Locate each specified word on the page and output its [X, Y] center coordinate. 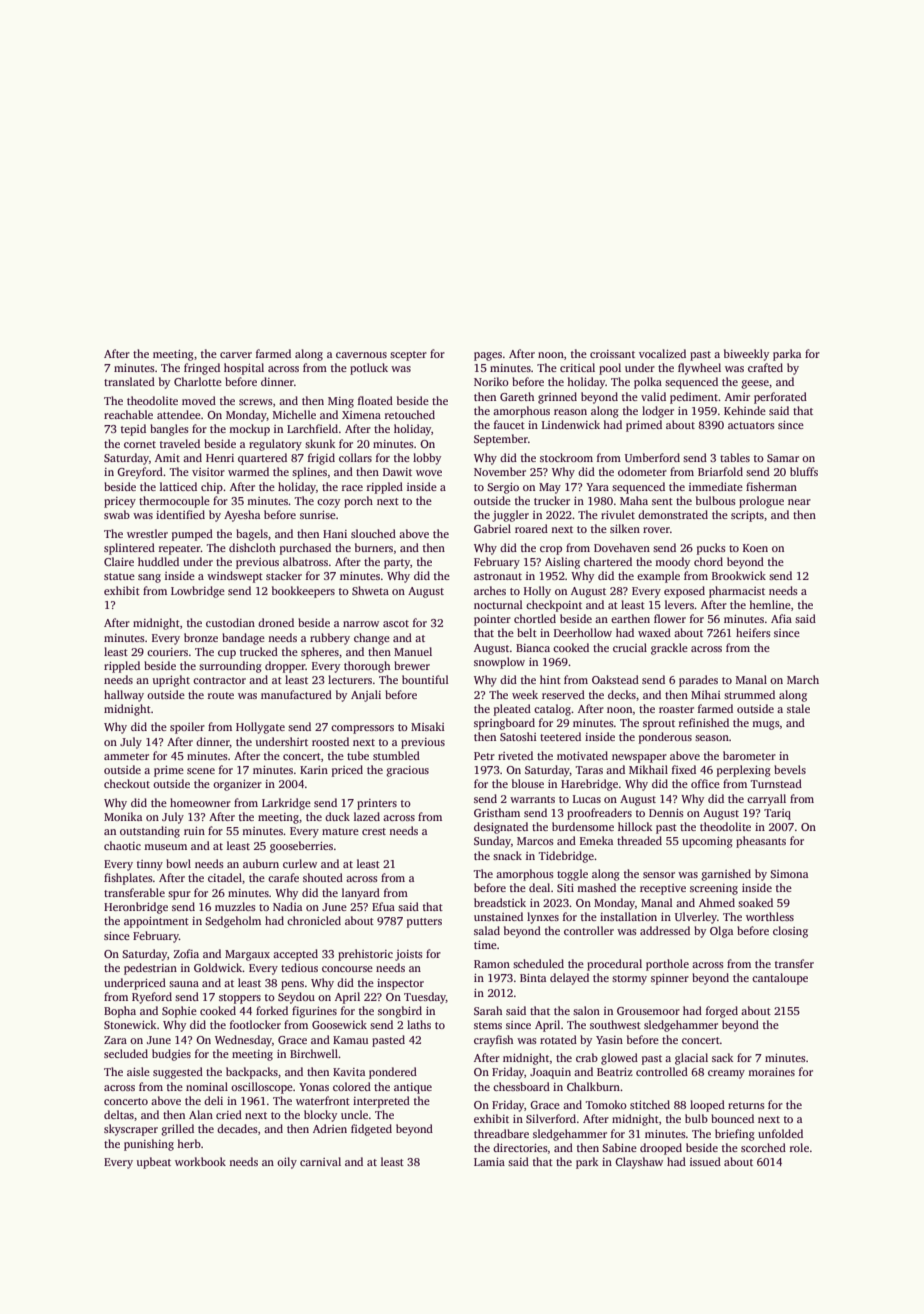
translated [129, 381]
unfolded [780, 1133]
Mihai [706, 694]
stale [798, 708]
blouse [528, 783]
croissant [612, 354]
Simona [789, 874]
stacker [284, 575]
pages [488, 356]
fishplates [128, 879]
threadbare [501, 1133]
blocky [320, 1116]
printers [377, 804]
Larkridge [286, 804]
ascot [396, 623]
